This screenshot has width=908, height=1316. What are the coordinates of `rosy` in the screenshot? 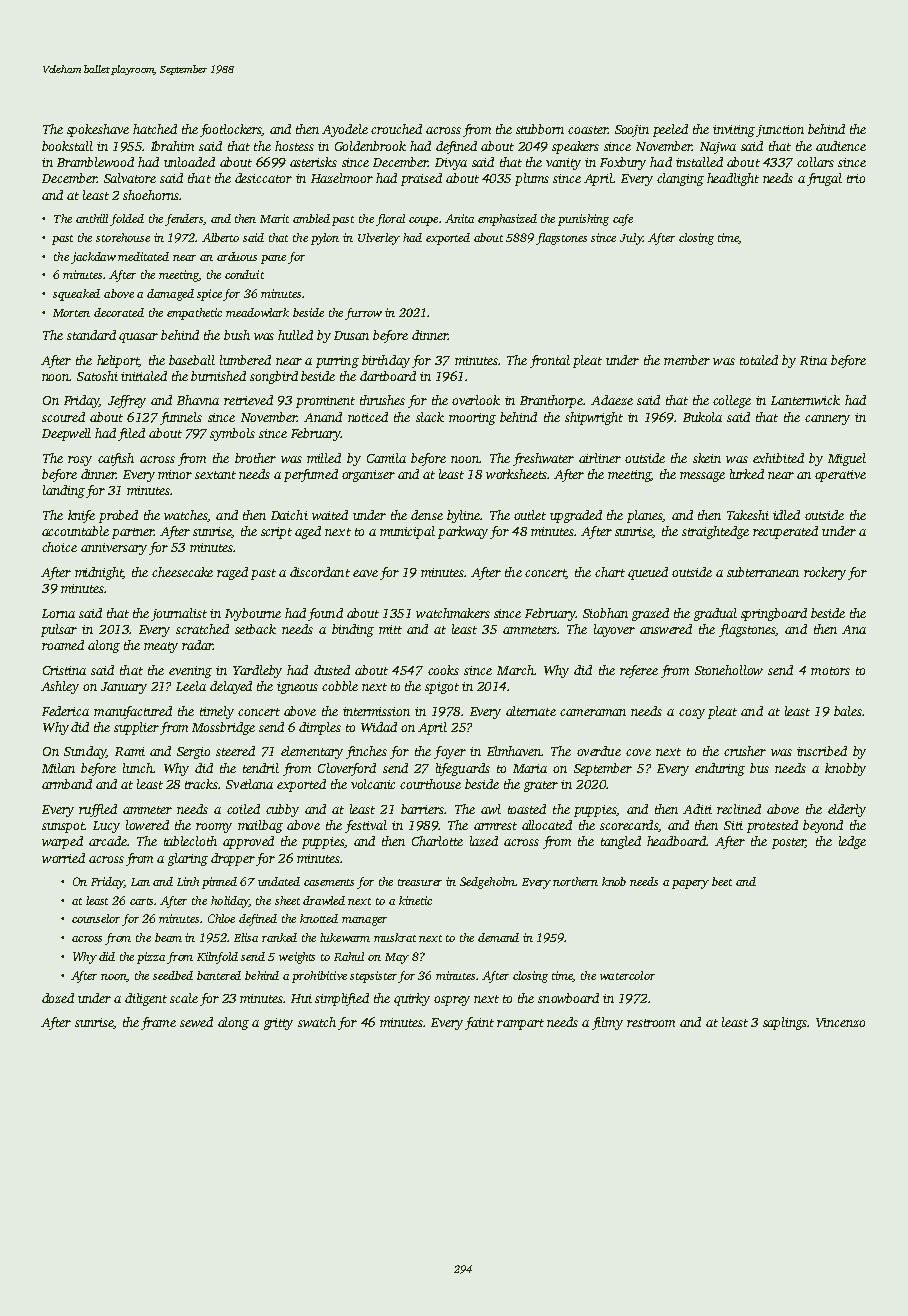 It's located at (80, 461).
